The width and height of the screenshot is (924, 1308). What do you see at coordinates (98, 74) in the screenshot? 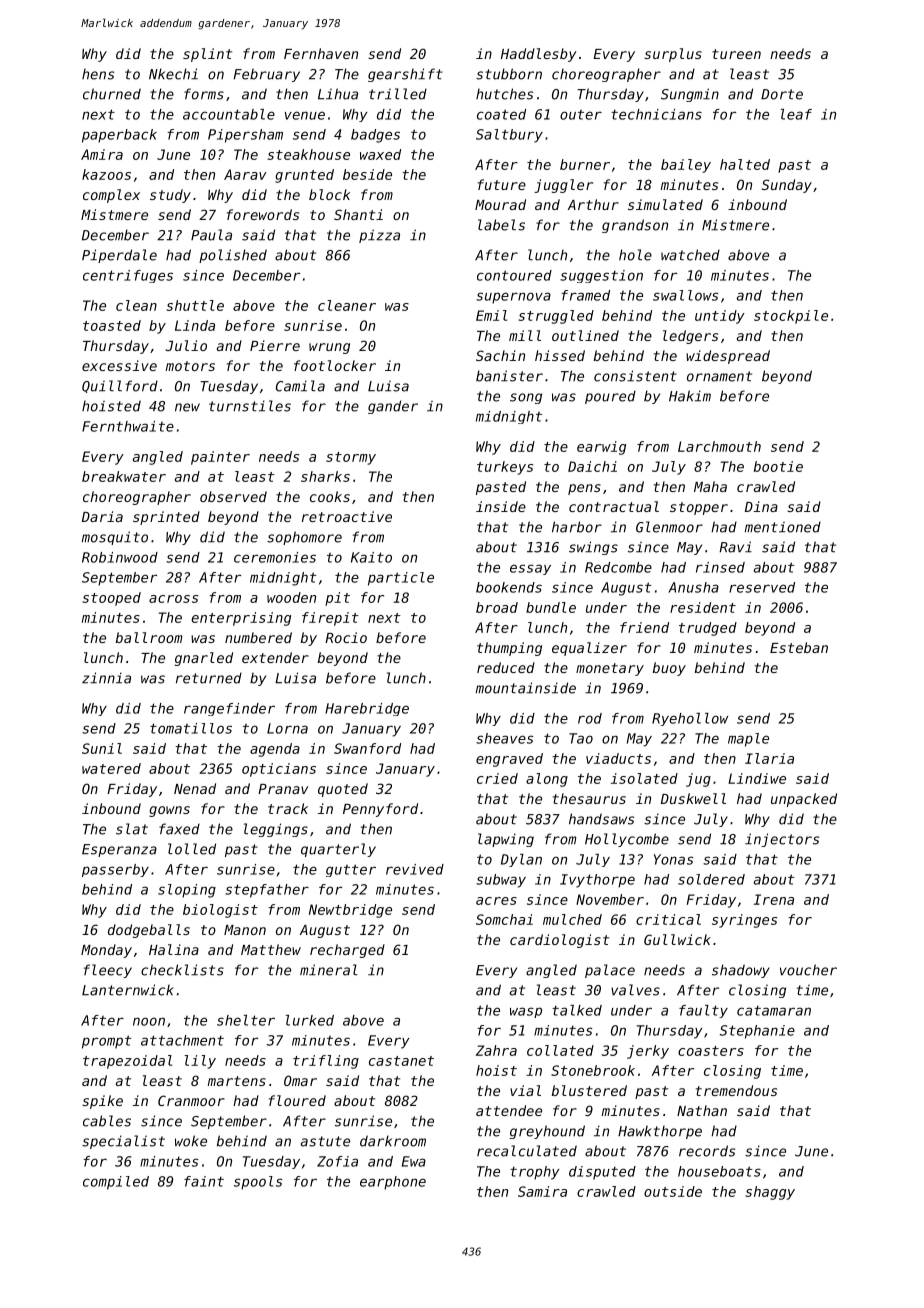
I see `hens` at bounding box center [98, 74].
